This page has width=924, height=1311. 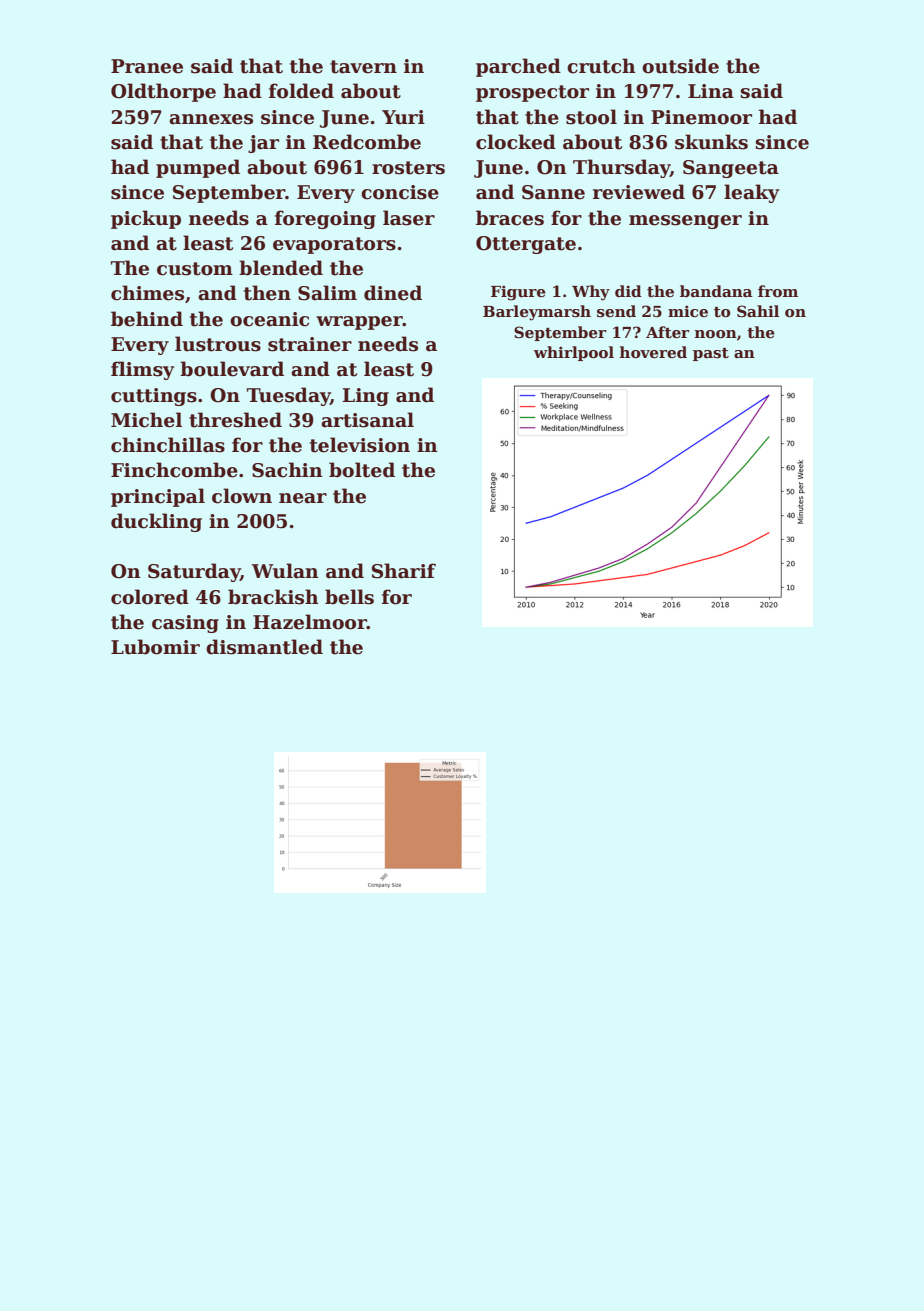 I want to click on noon, so click(x=716, y=334).
